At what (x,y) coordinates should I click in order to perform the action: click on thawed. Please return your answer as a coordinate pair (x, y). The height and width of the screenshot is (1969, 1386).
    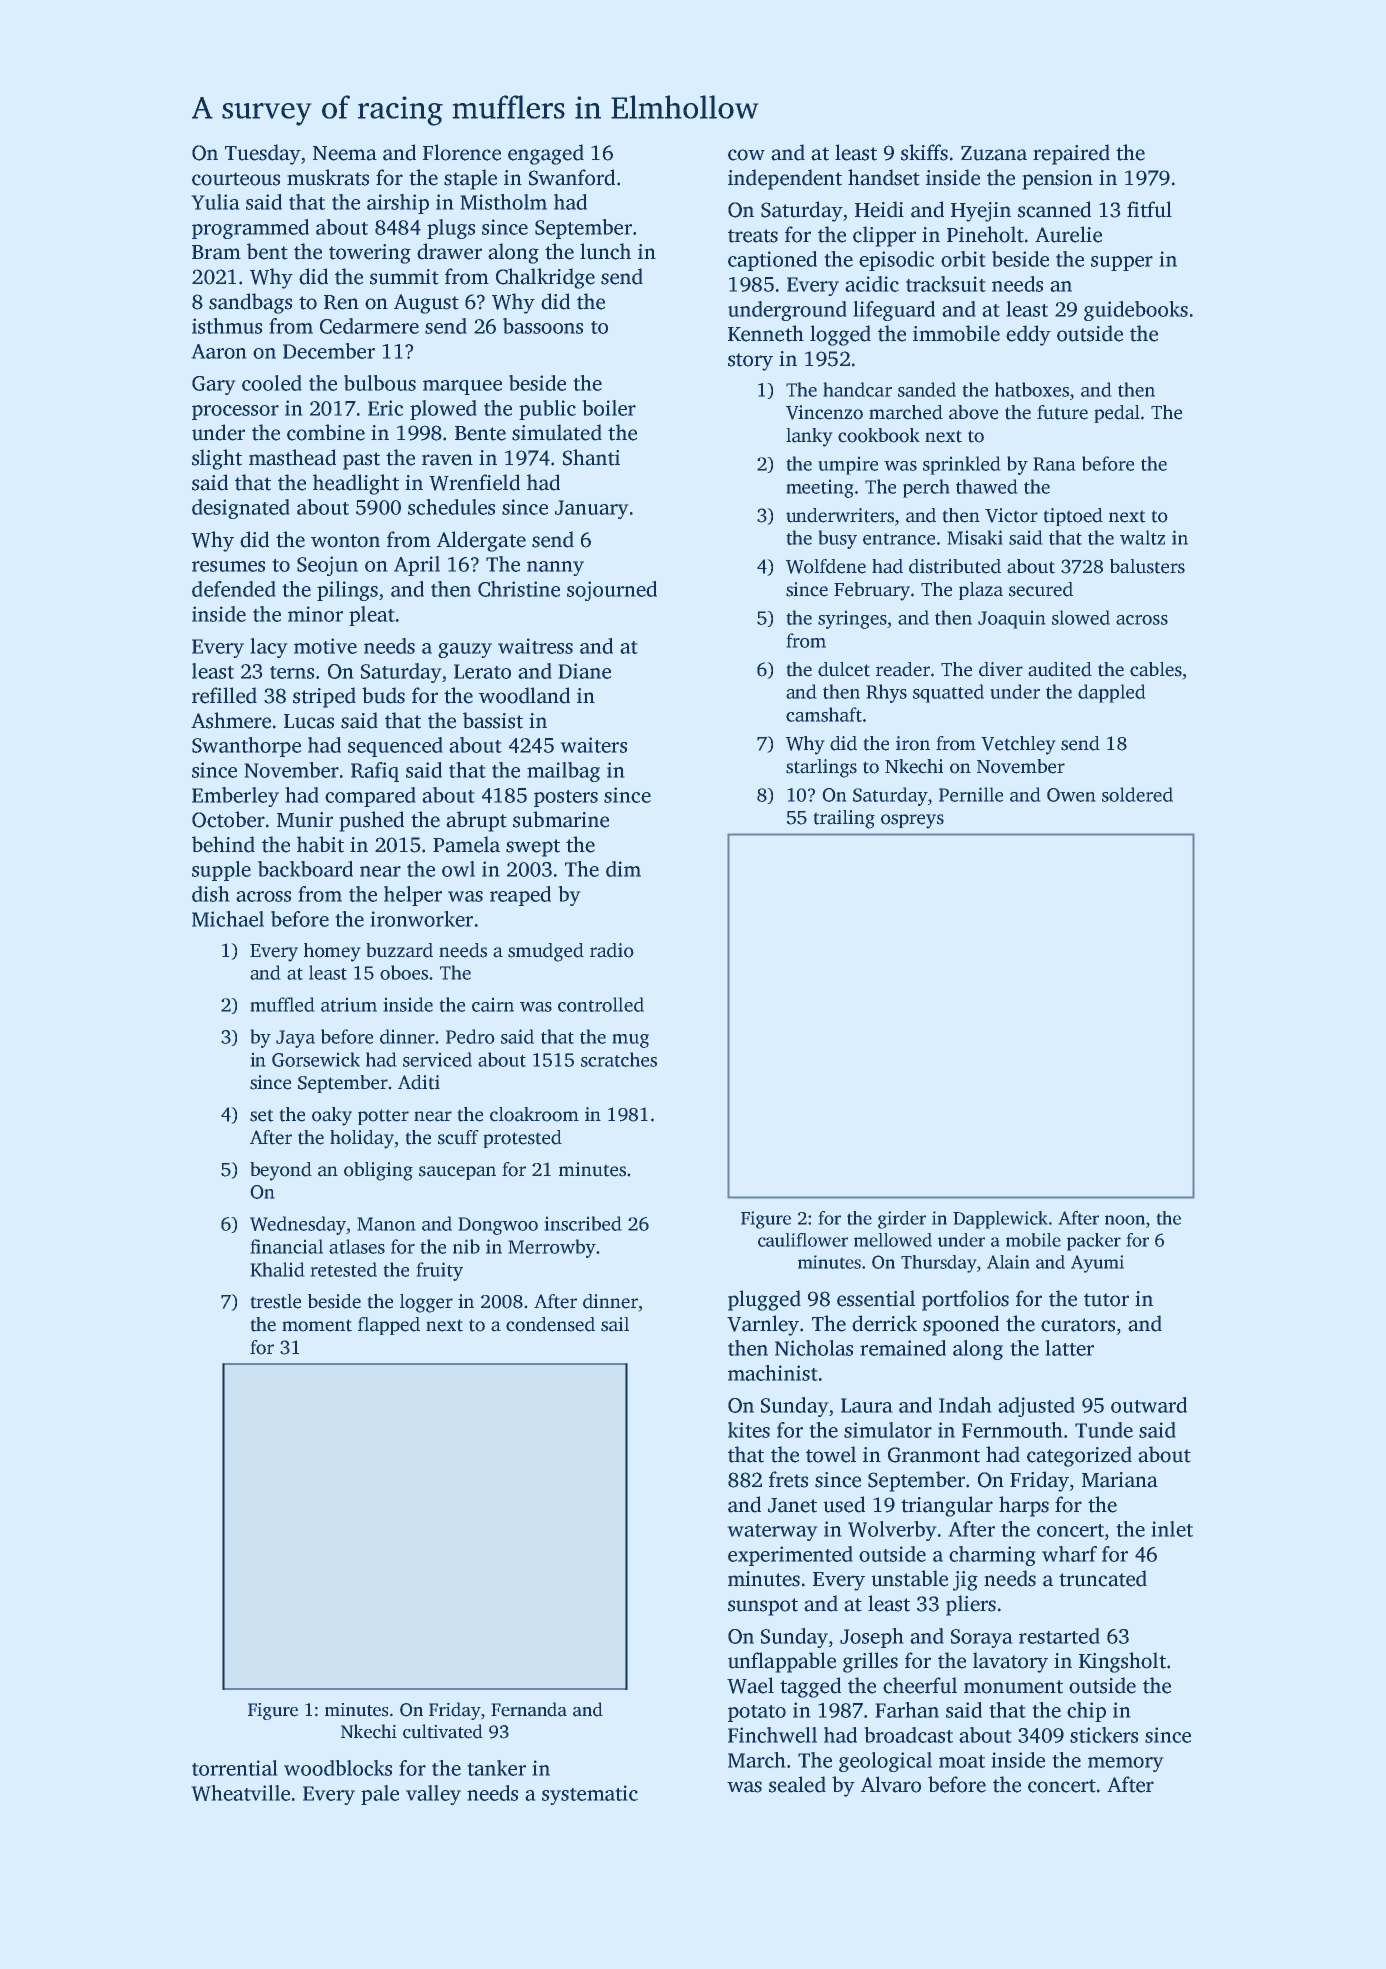
    Looking at the image, I should click on (987, 486).
